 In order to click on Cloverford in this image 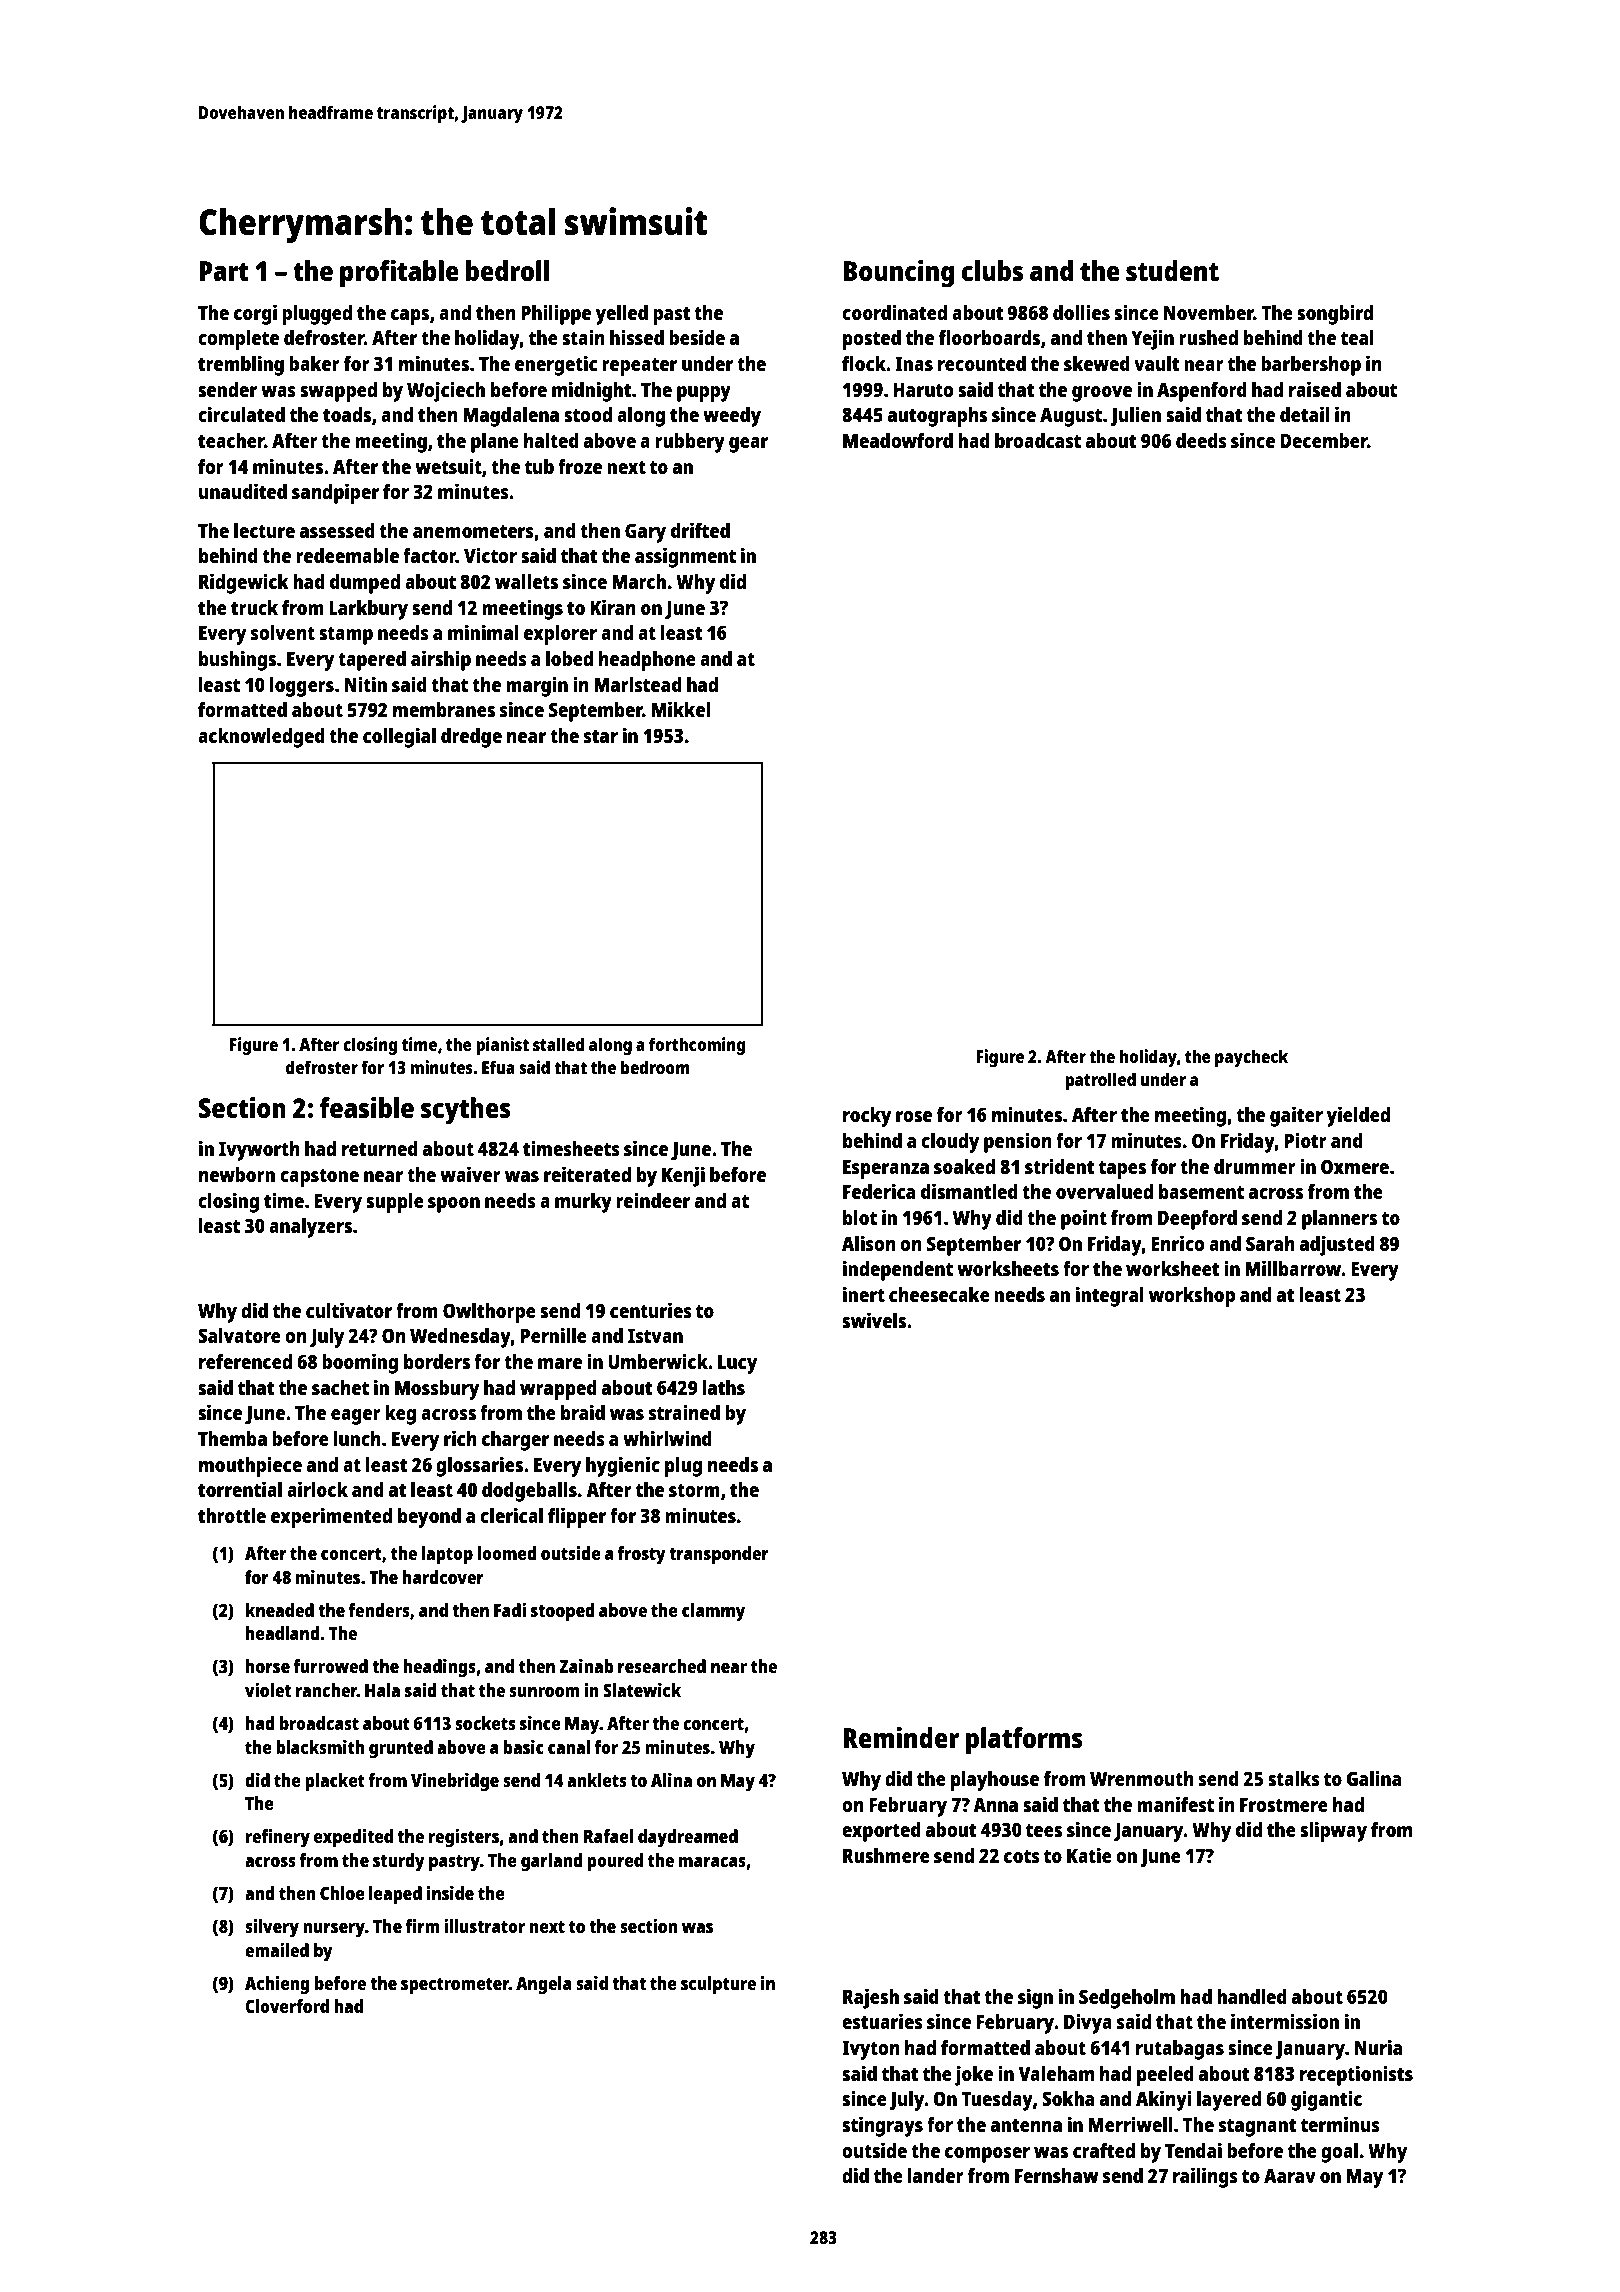, I will do `click(287, 2006)`.
